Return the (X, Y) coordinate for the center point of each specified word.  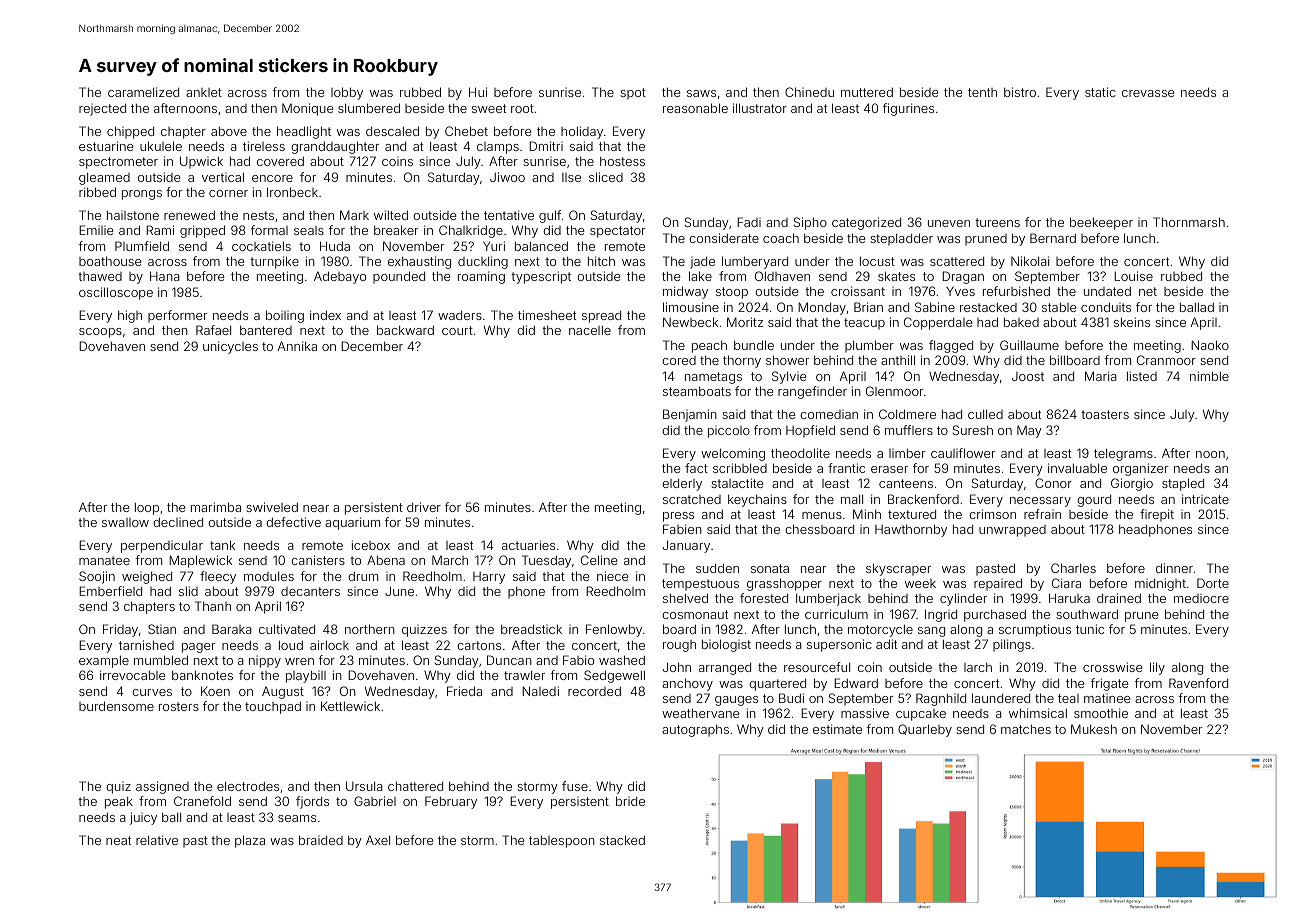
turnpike (274, 262)
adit (886, 644)
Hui (478, 92)
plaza (250, 841)
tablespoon (562, 841)
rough (679, 646)
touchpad (273, 707)
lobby (347, 93)
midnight (1160, 584)
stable (1059, 307)
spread (601, 316)
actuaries (528, 545)
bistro (1020, 92)
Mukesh (1094, 729)
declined (178, 522)
